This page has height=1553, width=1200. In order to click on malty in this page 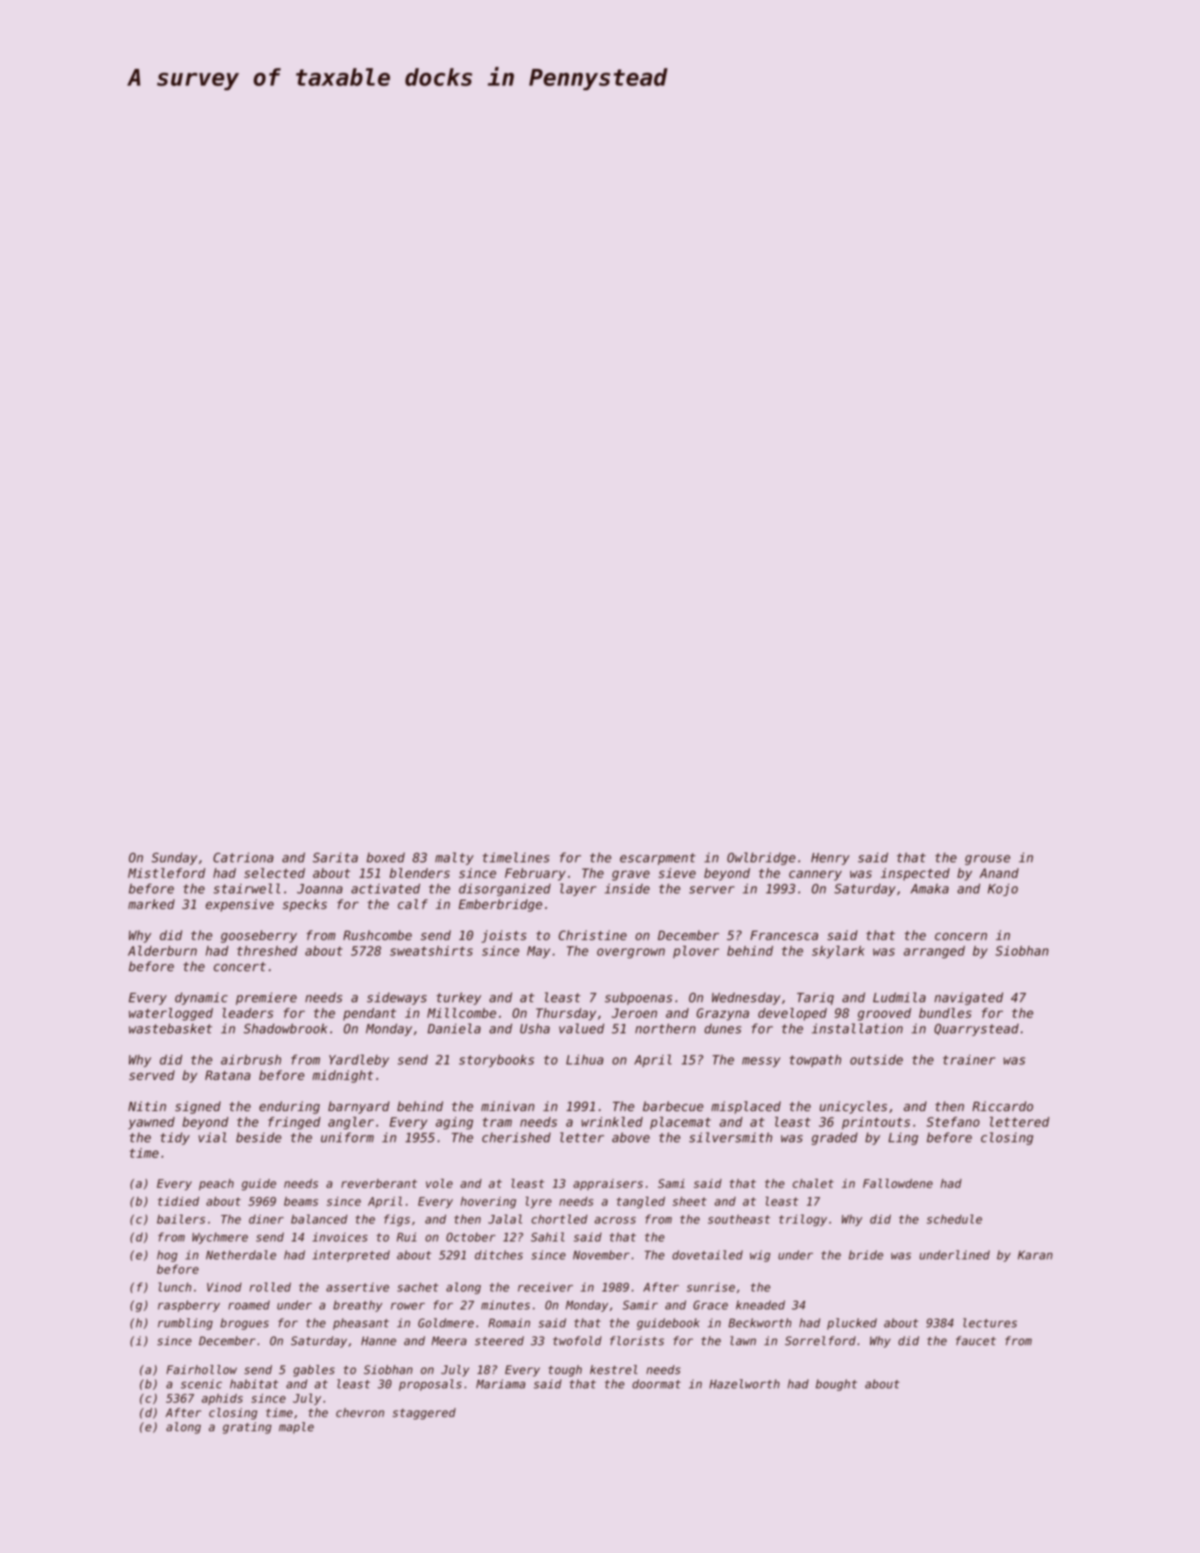, I will do `click(454, 858)`.
